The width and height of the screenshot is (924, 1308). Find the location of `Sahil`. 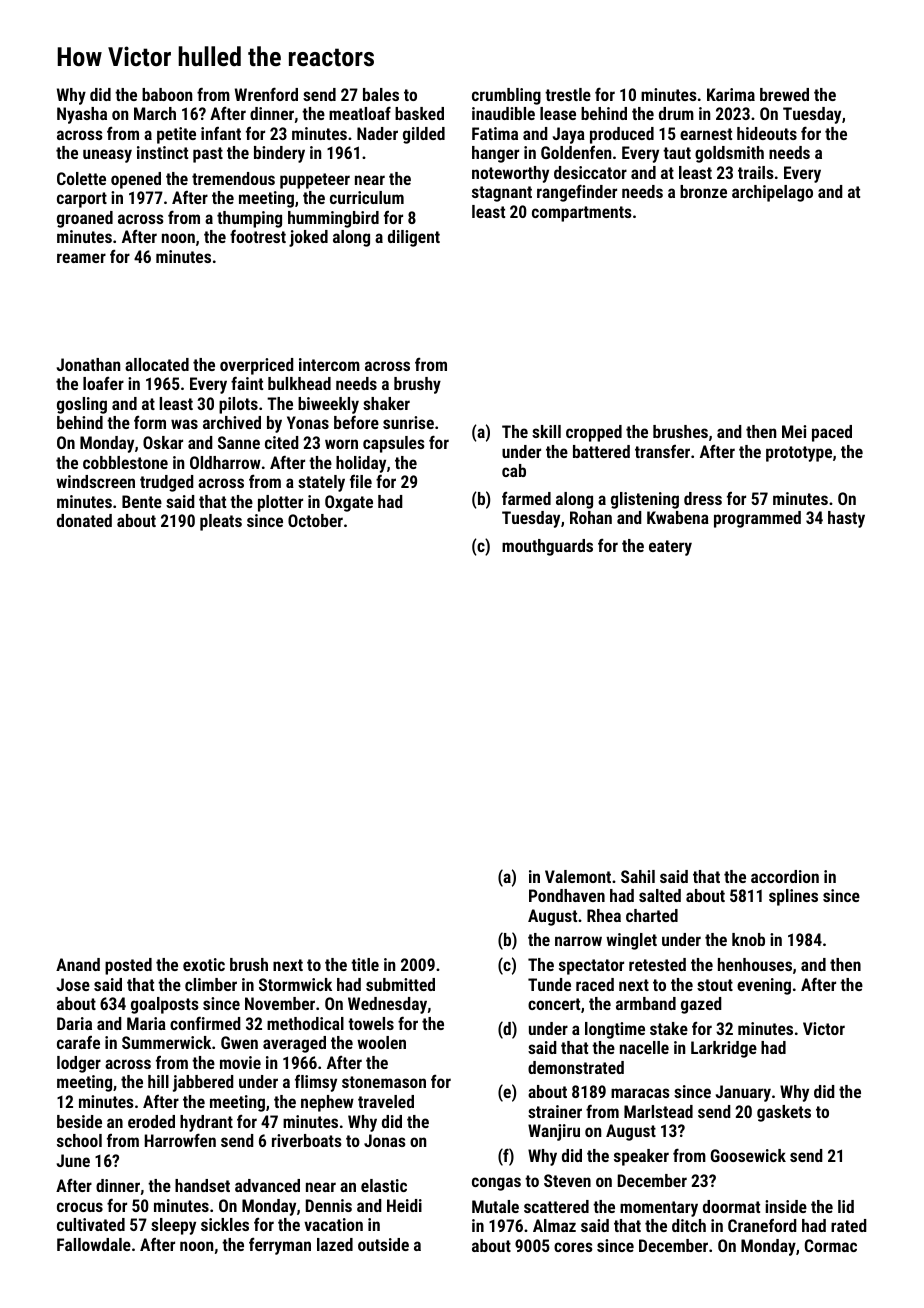

Sahil is located at coordinates (638, 876).
